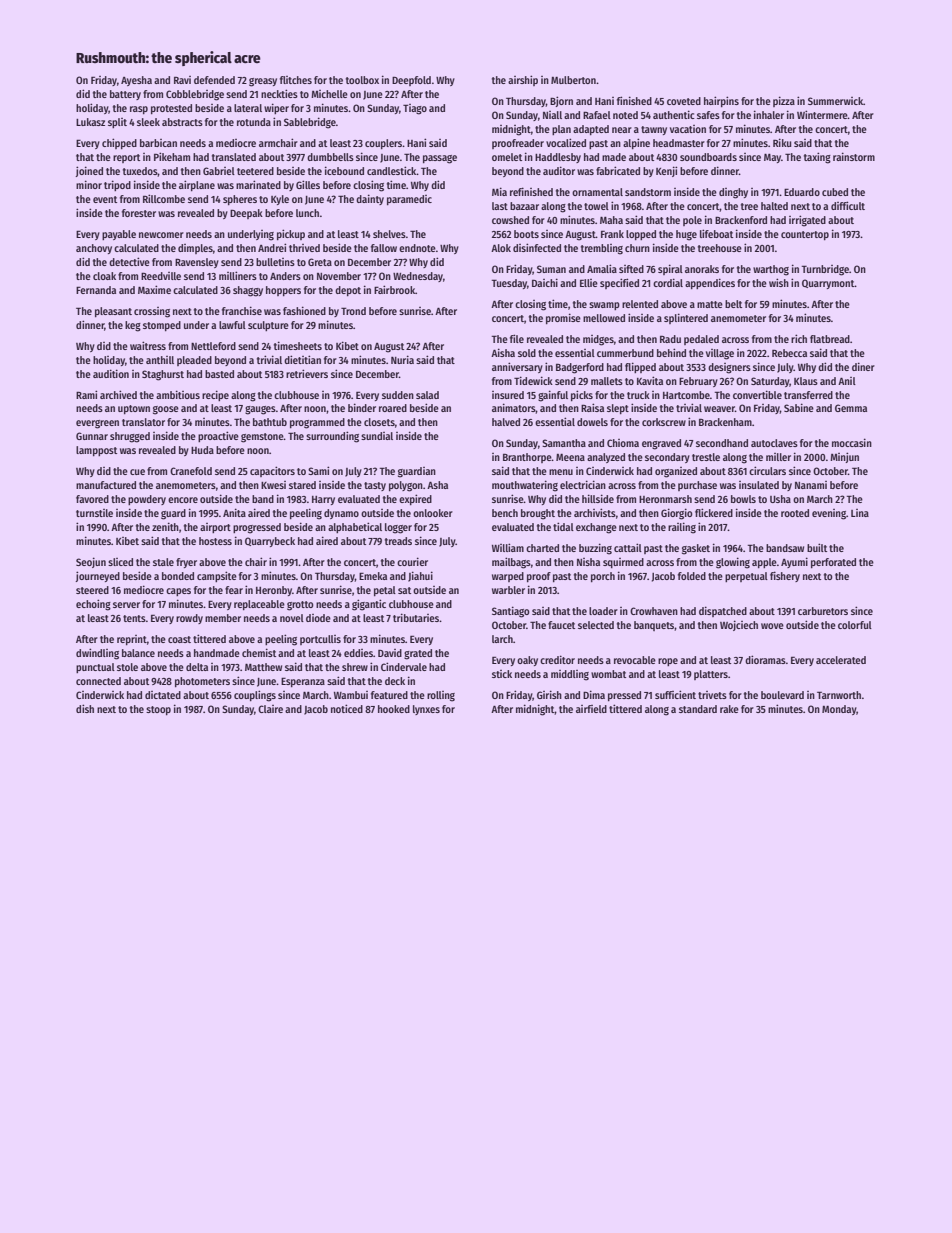 The height and width of the document is (1233, 952). I want to click on Alok, so click(501, 248).
